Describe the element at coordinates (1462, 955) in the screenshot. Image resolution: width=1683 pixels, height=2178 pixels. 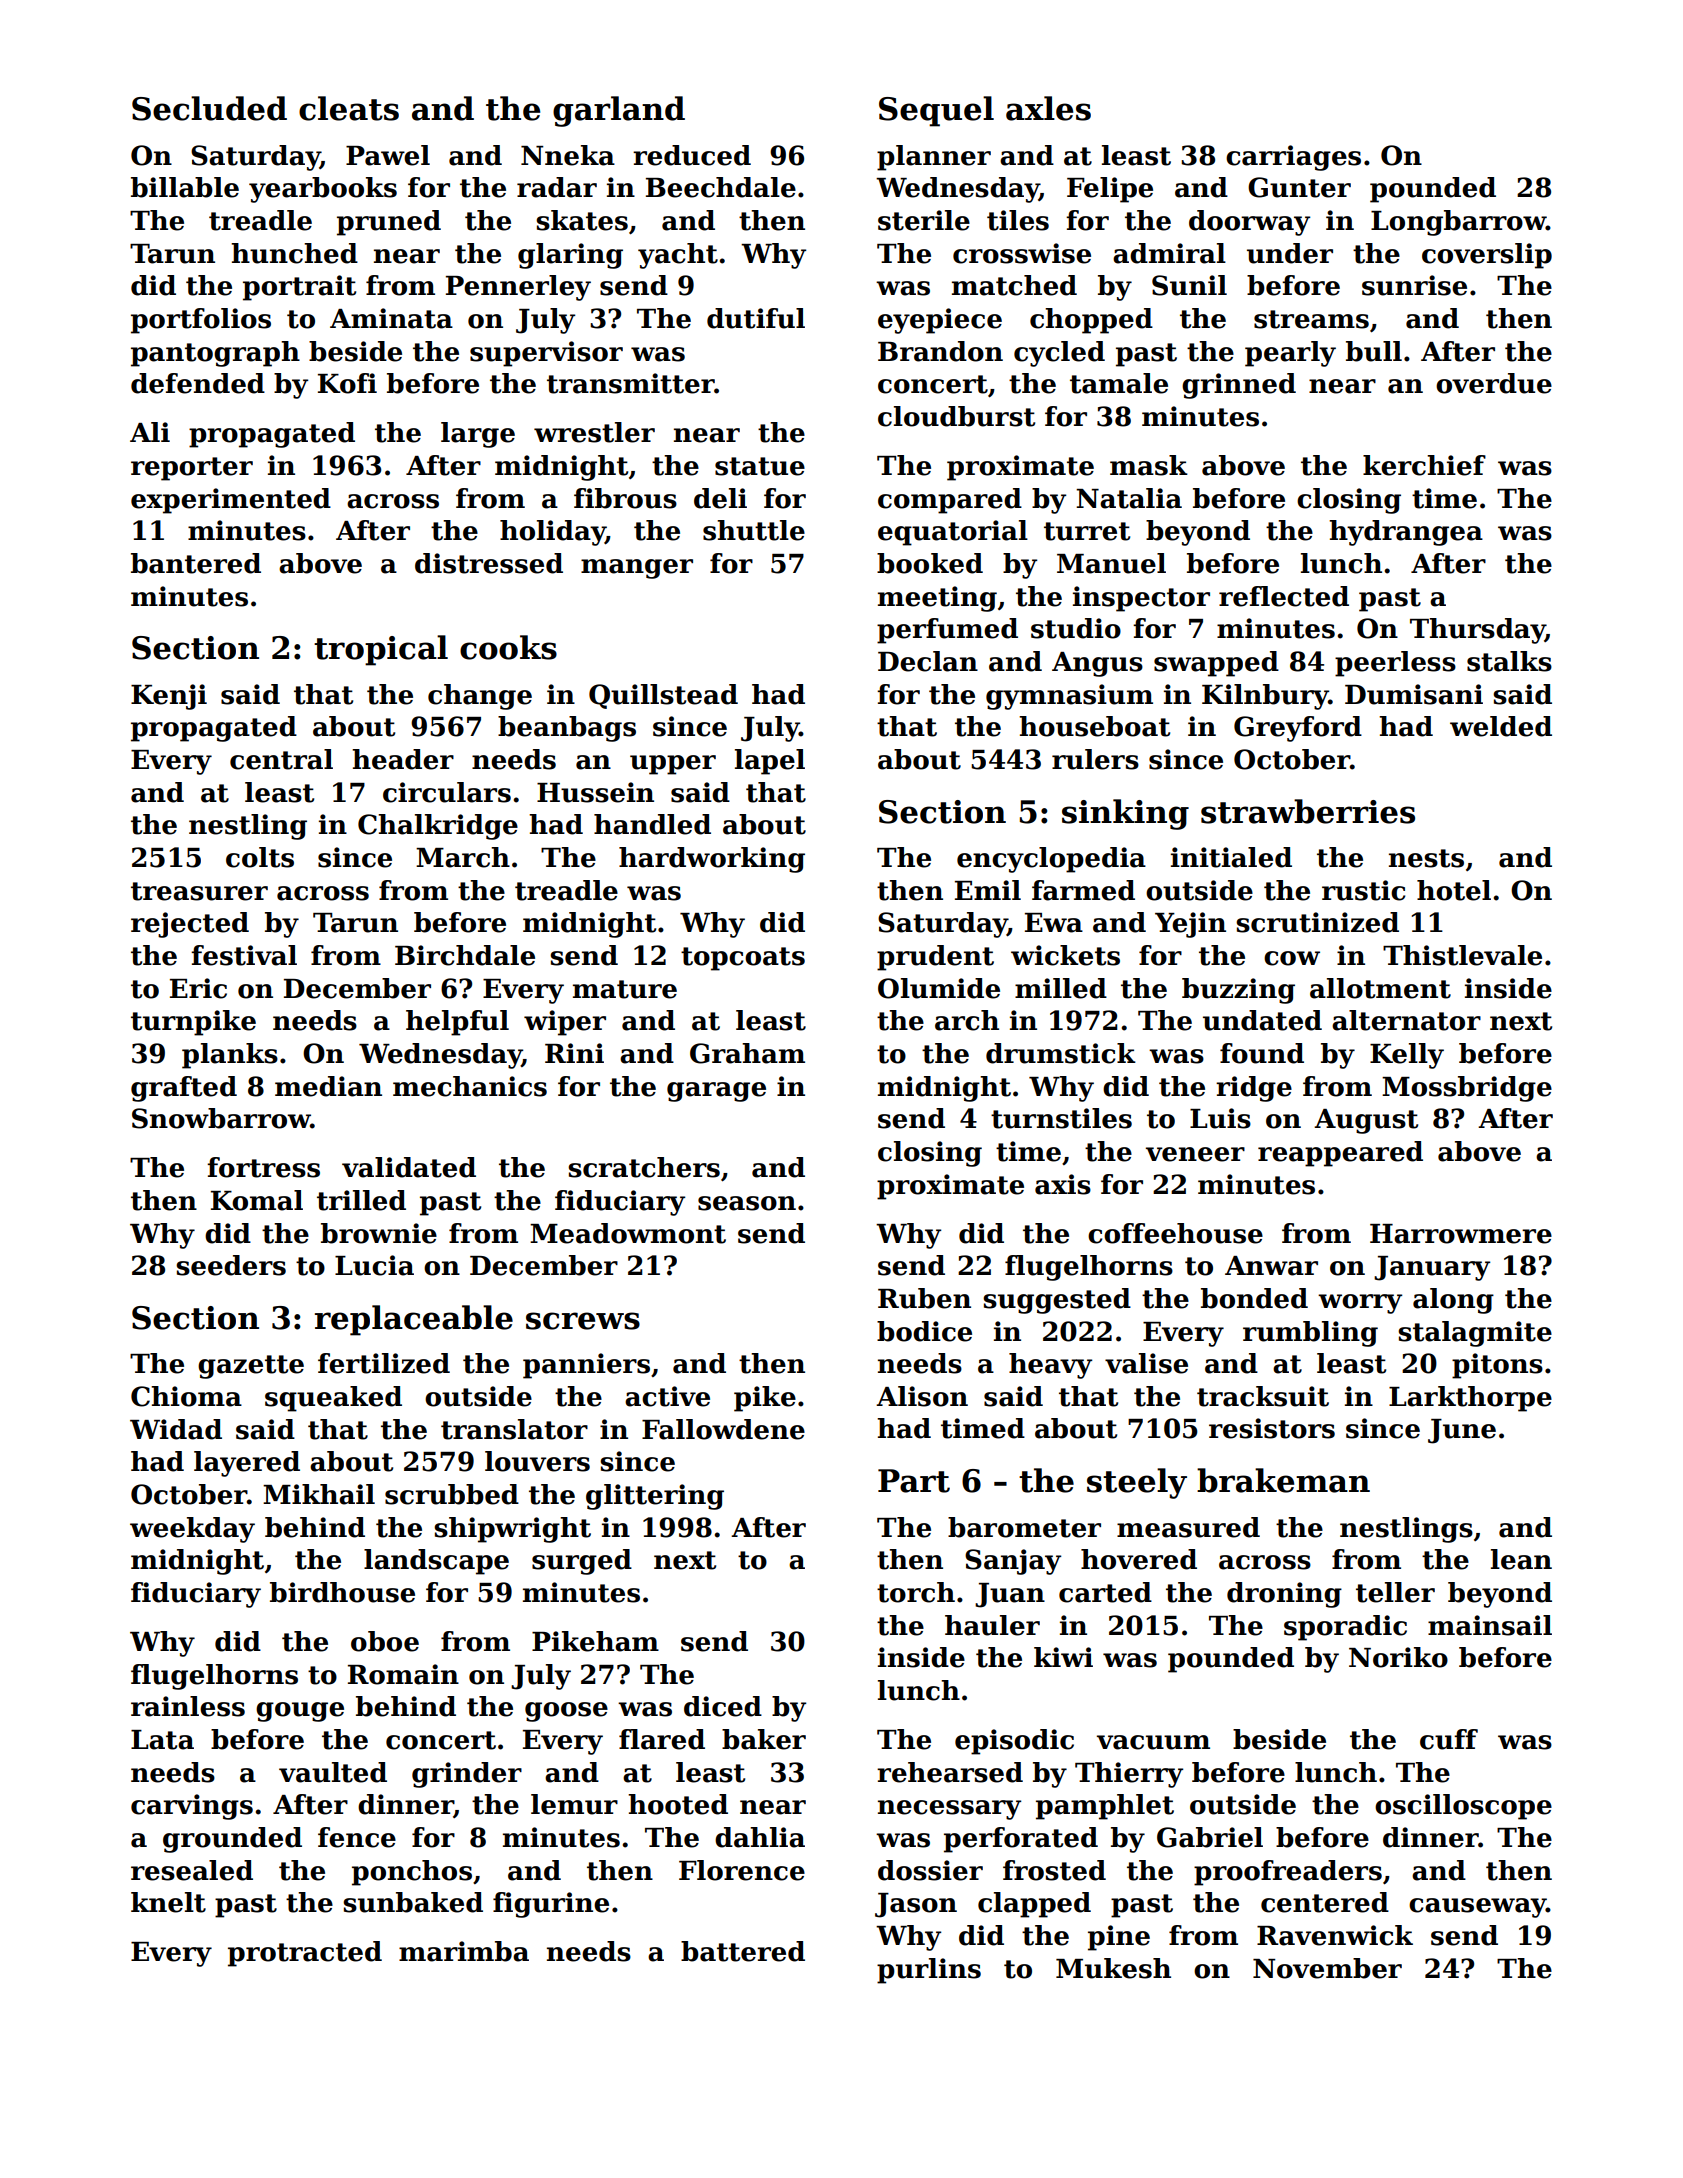
I see `Thistlevale` at that location.
